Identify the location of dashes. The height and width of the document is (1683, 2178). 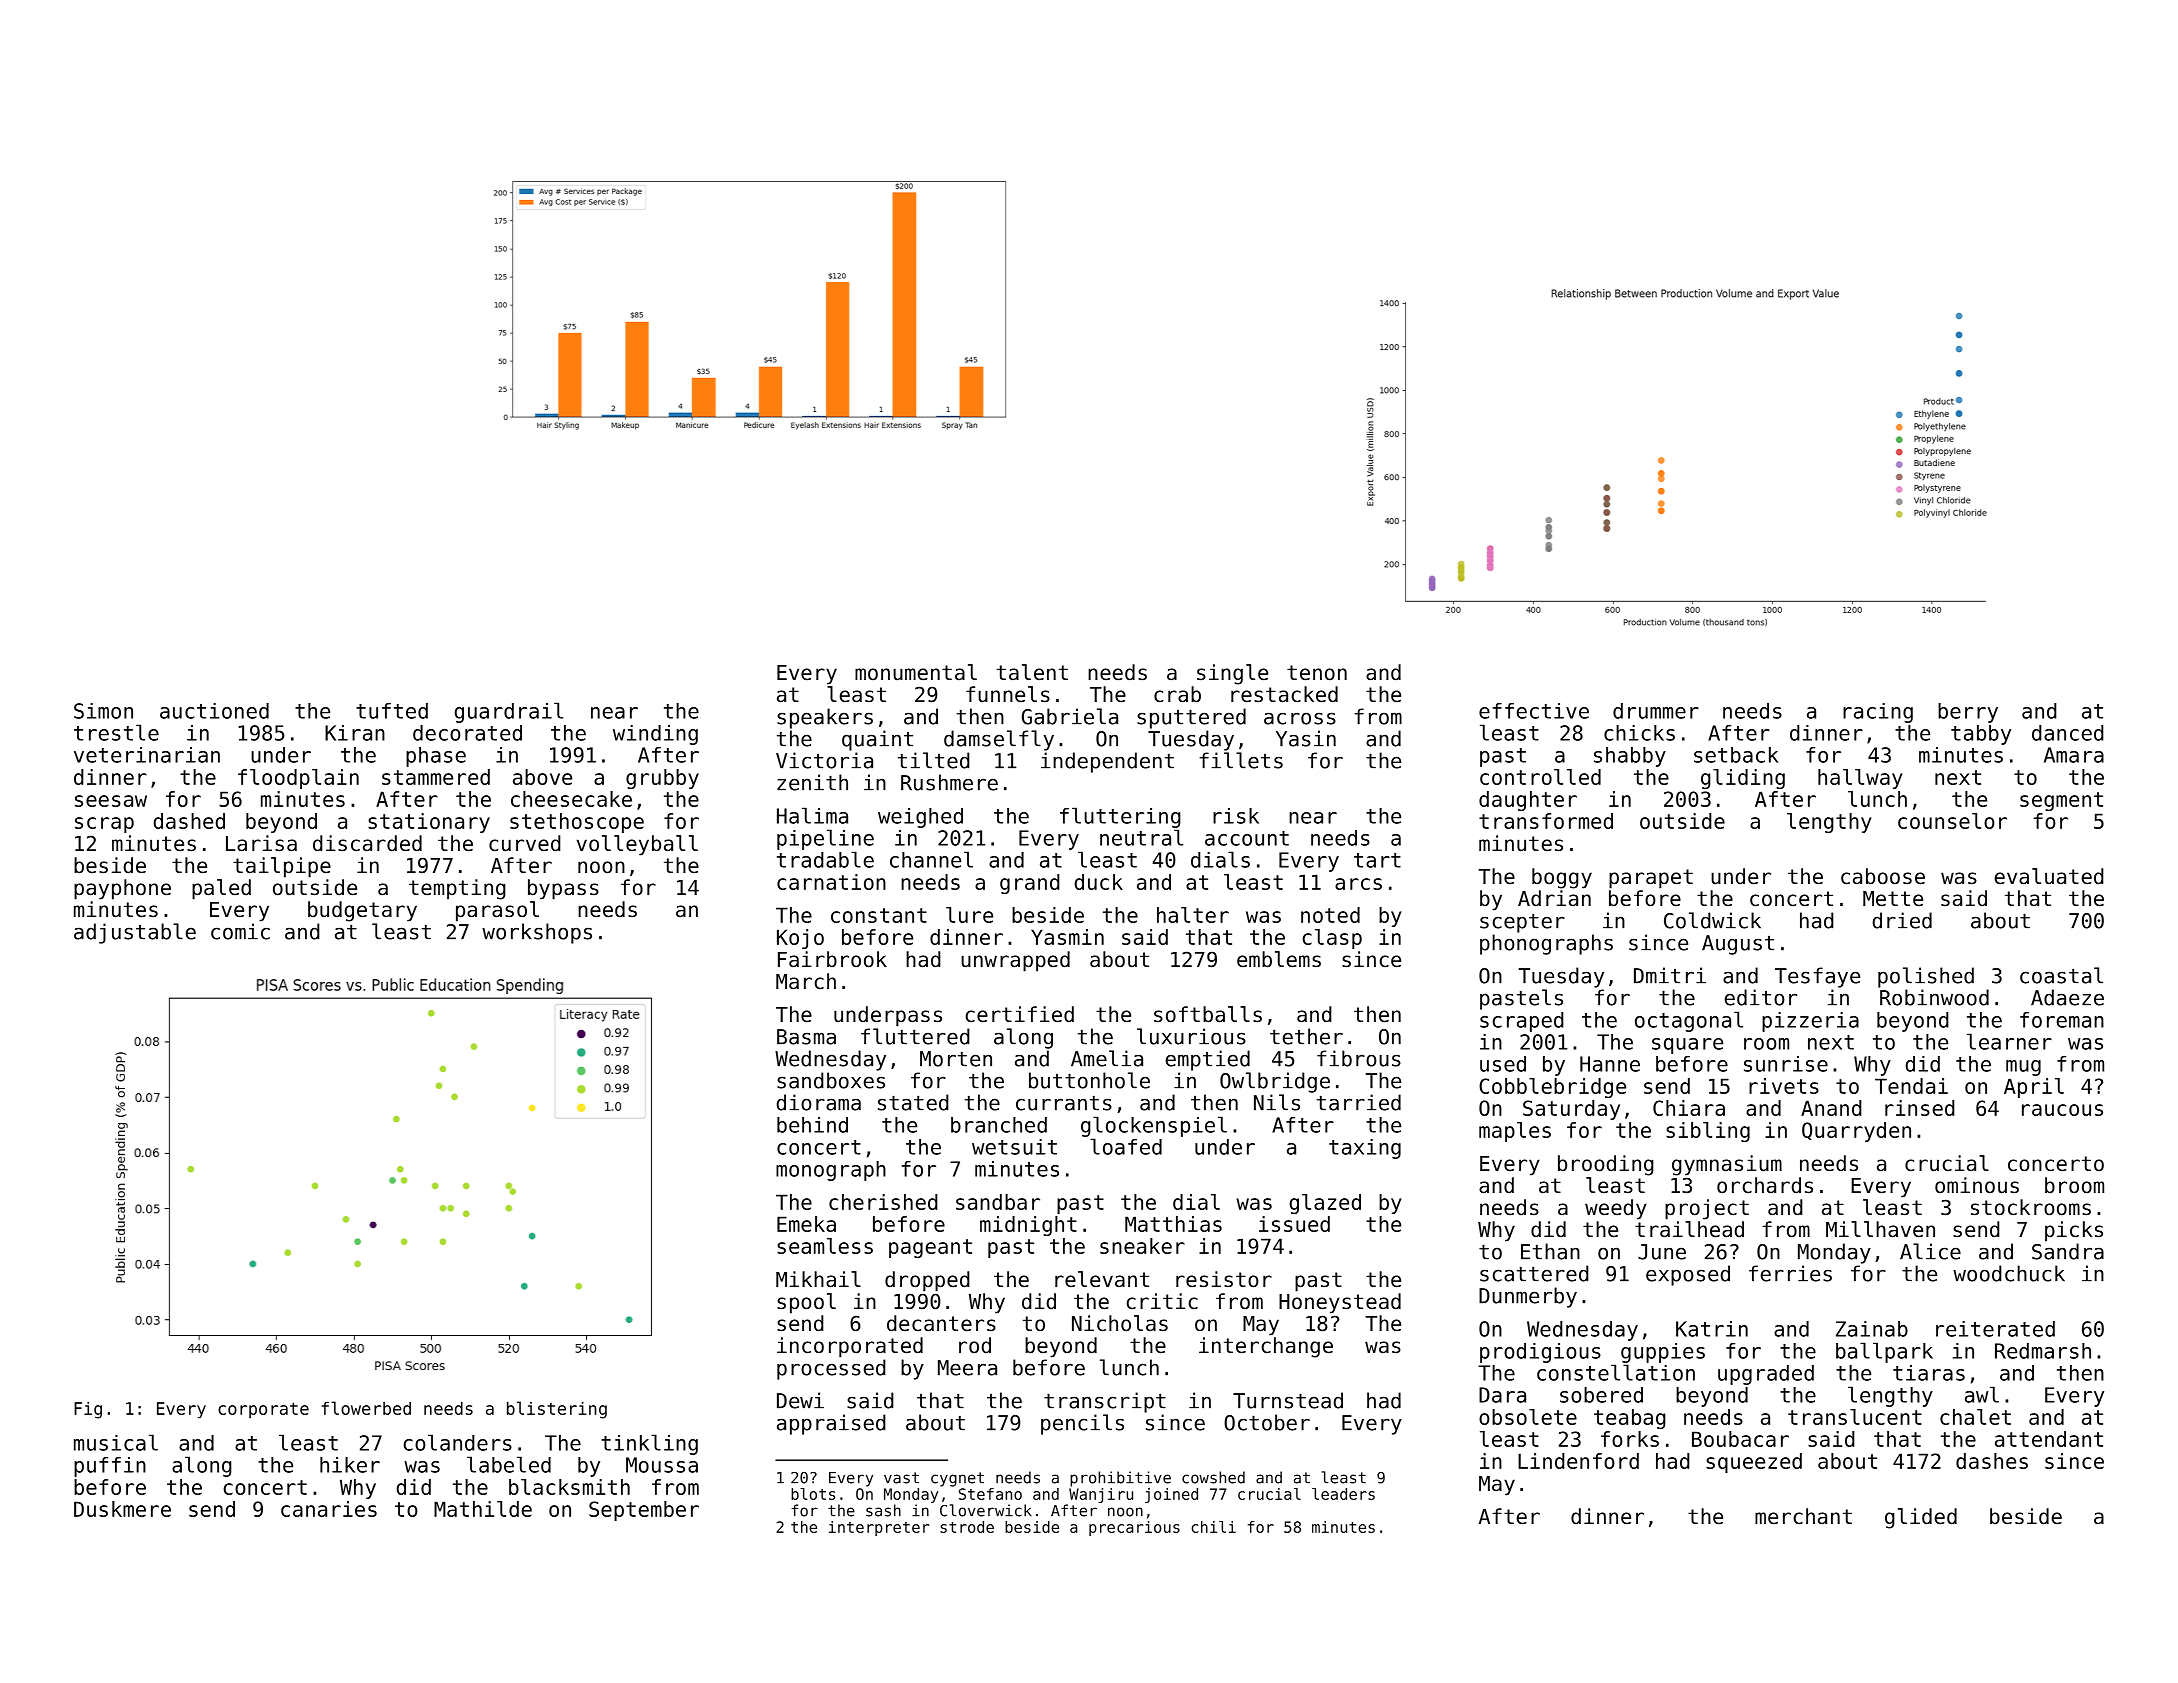
(1992, 1461).
